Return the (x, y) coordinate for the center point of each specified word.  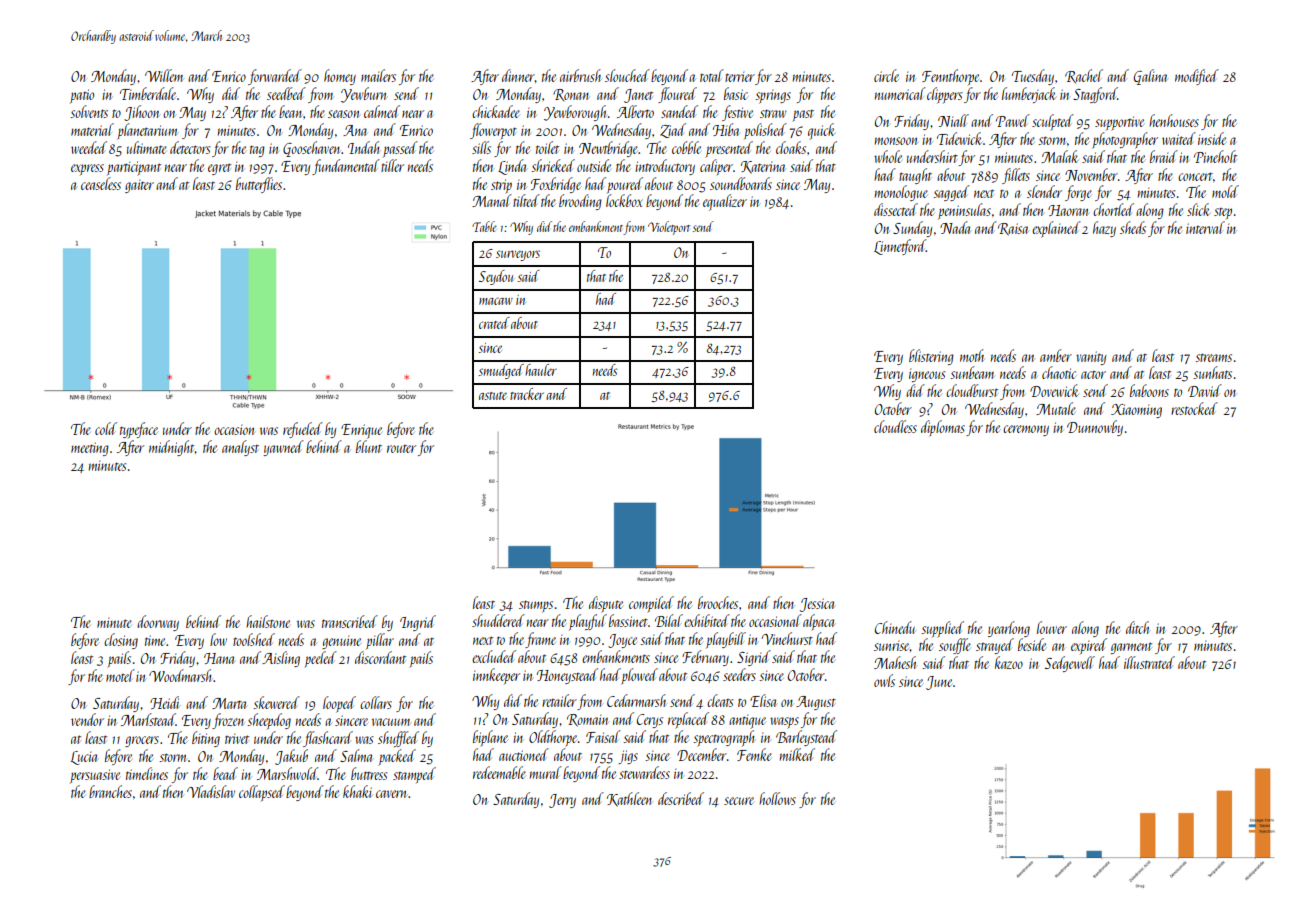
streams (1213, 357)
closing (121, 641)
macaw (496, 301)
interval (1205, 227)
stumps (536, 606)
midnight (171, 448)
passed (400, 149)
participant (134, 168)
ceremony (1026, 430)
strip (501, 186)
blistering (931, 357)
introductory (665, 167)
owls (884, 680)
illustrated (1149, 662)
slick (1198, 209)
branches (110, 791)
